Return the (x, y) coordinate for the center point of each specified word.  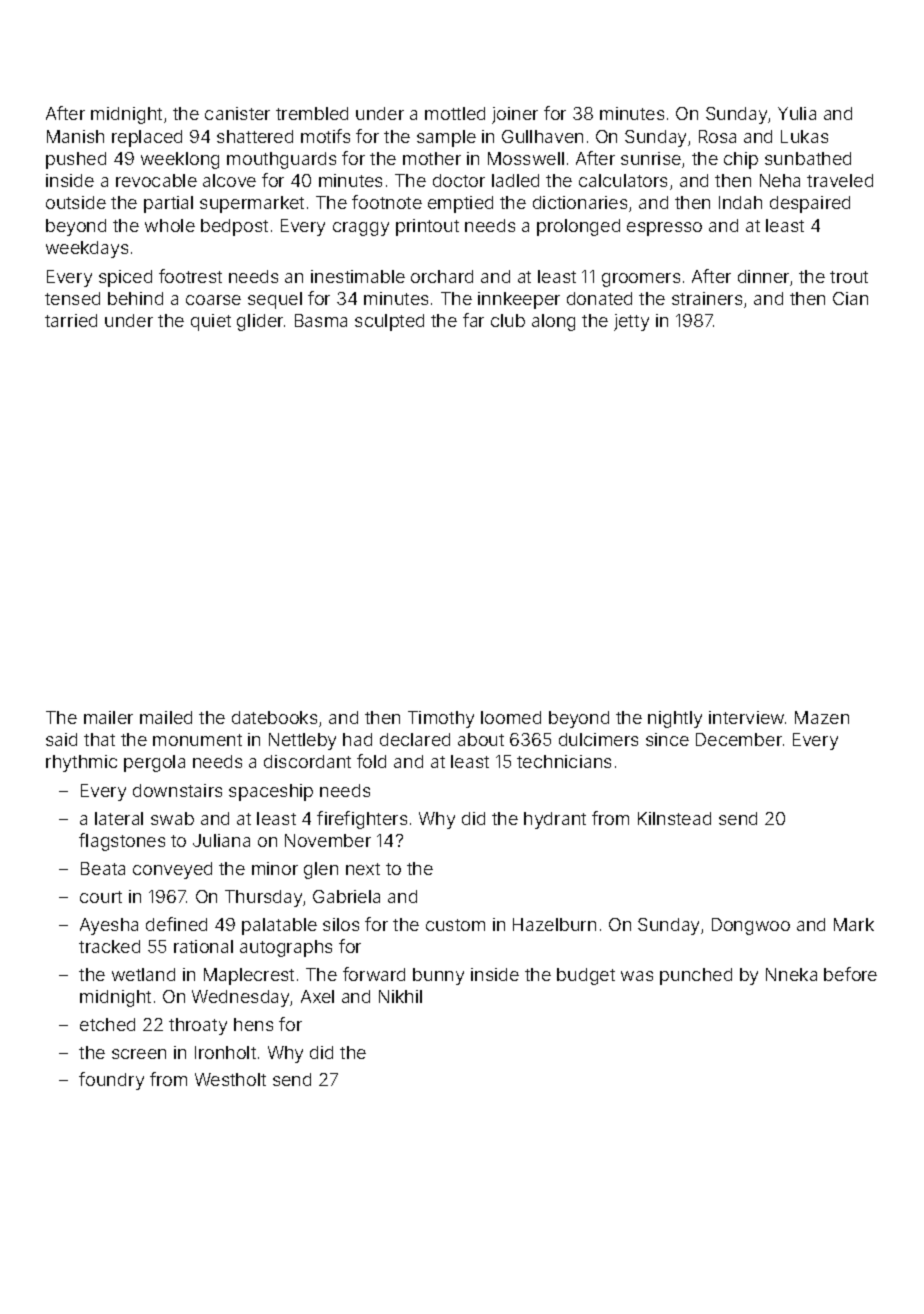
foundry (111, 1081)
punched (696, 976)
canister (237, 113)
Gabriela (346, 896)
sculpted (389, 322)
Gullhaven (542, 136)
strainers (707, 298)
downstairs (177, 790)
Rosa (717, 136)
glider (260, 322)
